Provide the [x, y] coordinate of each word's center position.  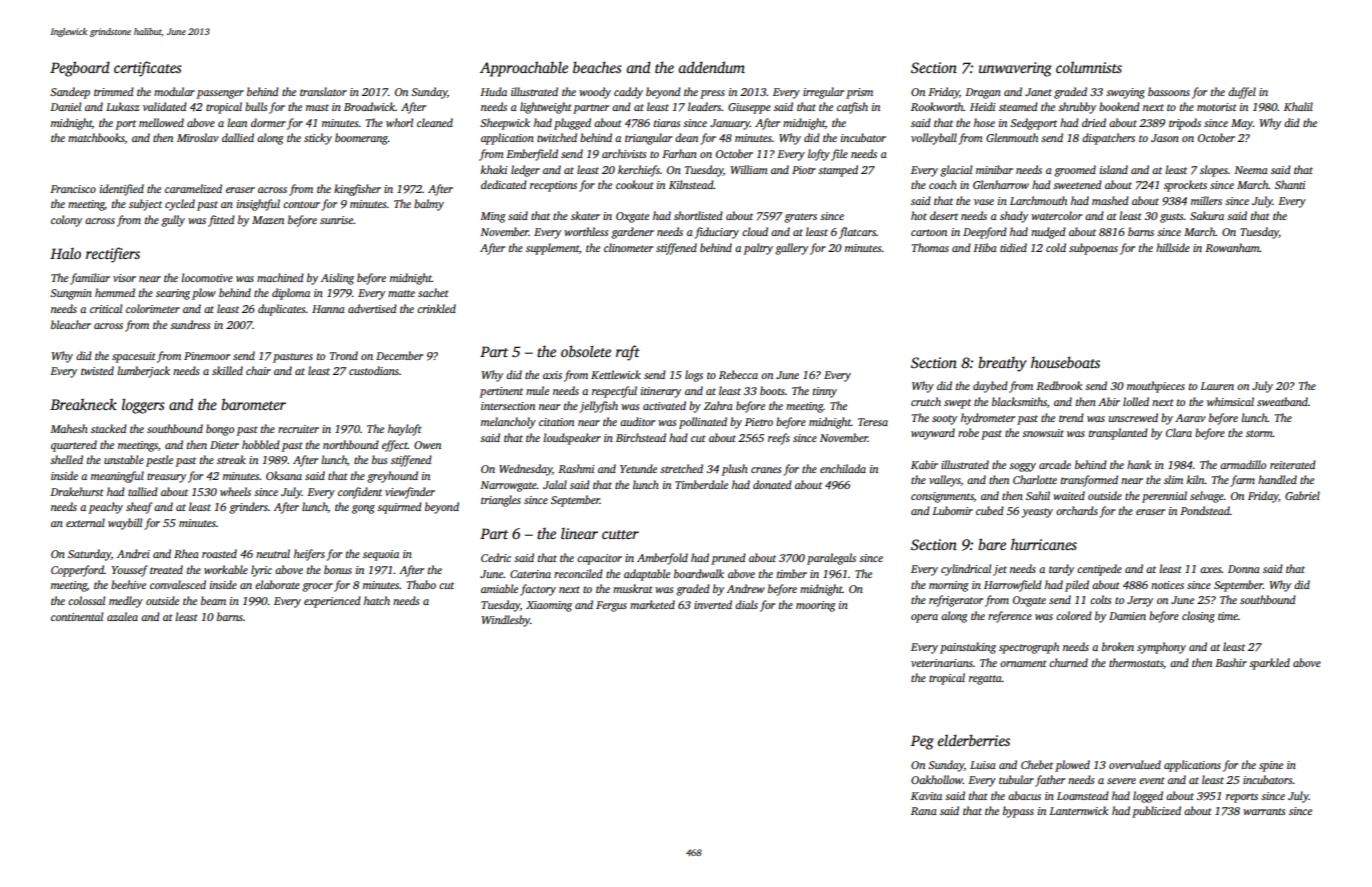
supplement [552, 249]
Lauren [1217, 386]
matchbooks [96, 138]
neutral [273, 553]
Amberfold [662, 559]
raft [628, 353]
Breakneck [83, 404]
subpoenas [1093, 249]
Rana [924, 811]
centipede [1099, 570]
